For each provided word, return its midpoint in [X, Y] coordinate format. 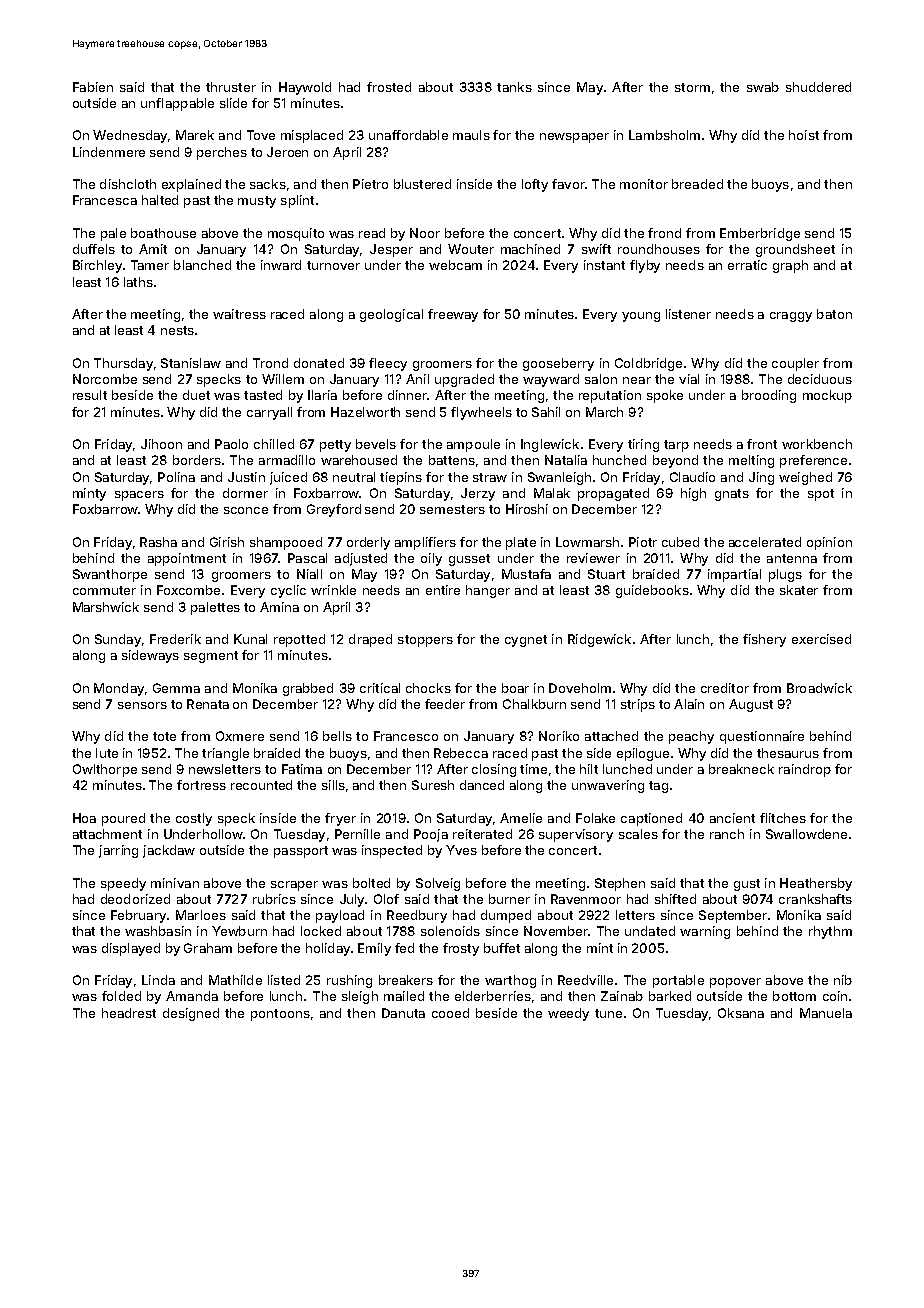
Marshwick [106, 607]
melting [751, 461]
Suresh [433, 785]
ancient [732, 818]
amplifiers [425, 543]
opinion [829, 543]
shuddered [818, 87]
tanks [514, 87]
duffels [94, 249]
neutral [354, 477]
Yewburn [239, 931]
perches [222, 153]
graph [790, 266]
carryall [269, 413]
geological [391, 315]
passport [301, 852]
